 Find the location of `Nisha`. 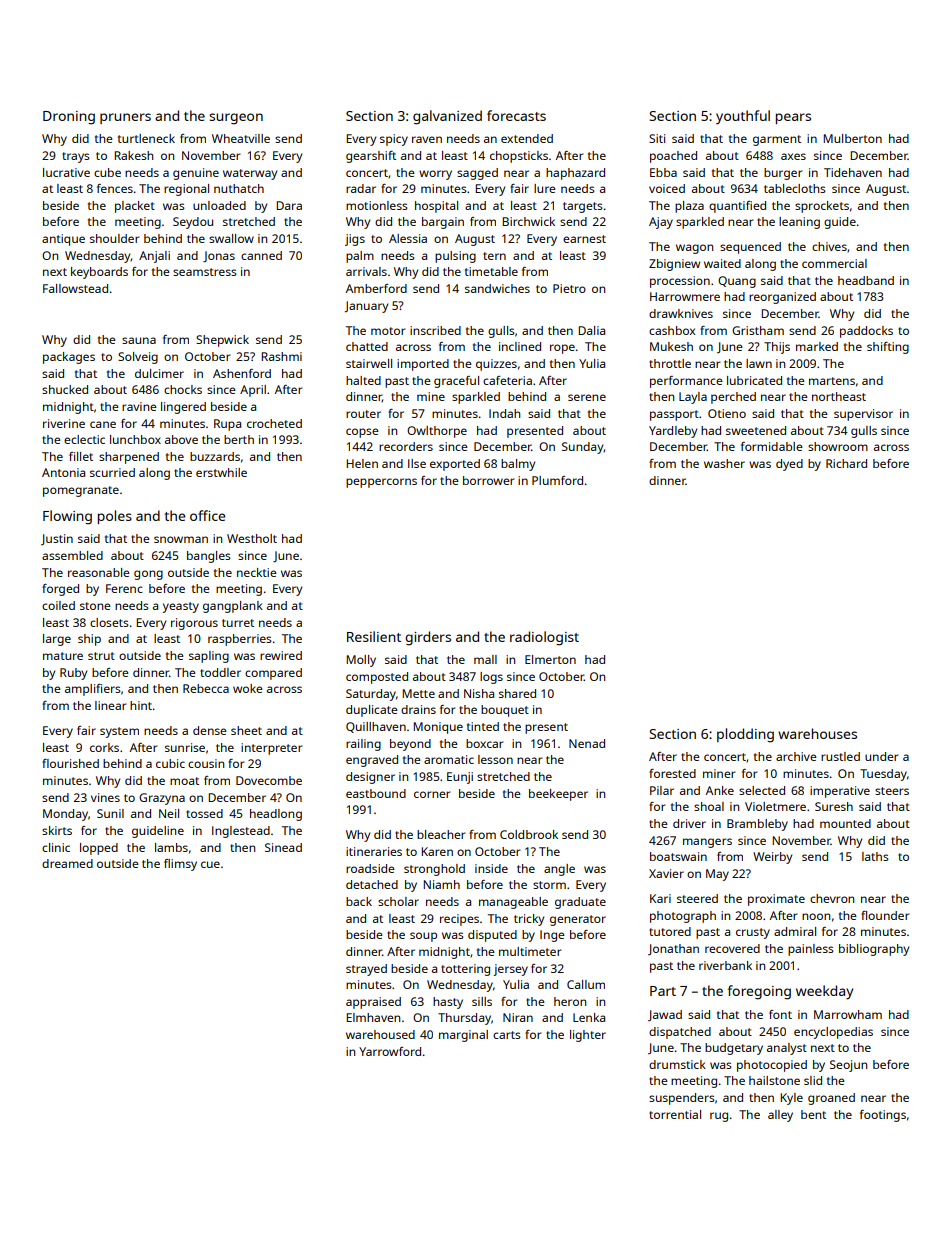

Nisha is located at coordinates (479, 693).
